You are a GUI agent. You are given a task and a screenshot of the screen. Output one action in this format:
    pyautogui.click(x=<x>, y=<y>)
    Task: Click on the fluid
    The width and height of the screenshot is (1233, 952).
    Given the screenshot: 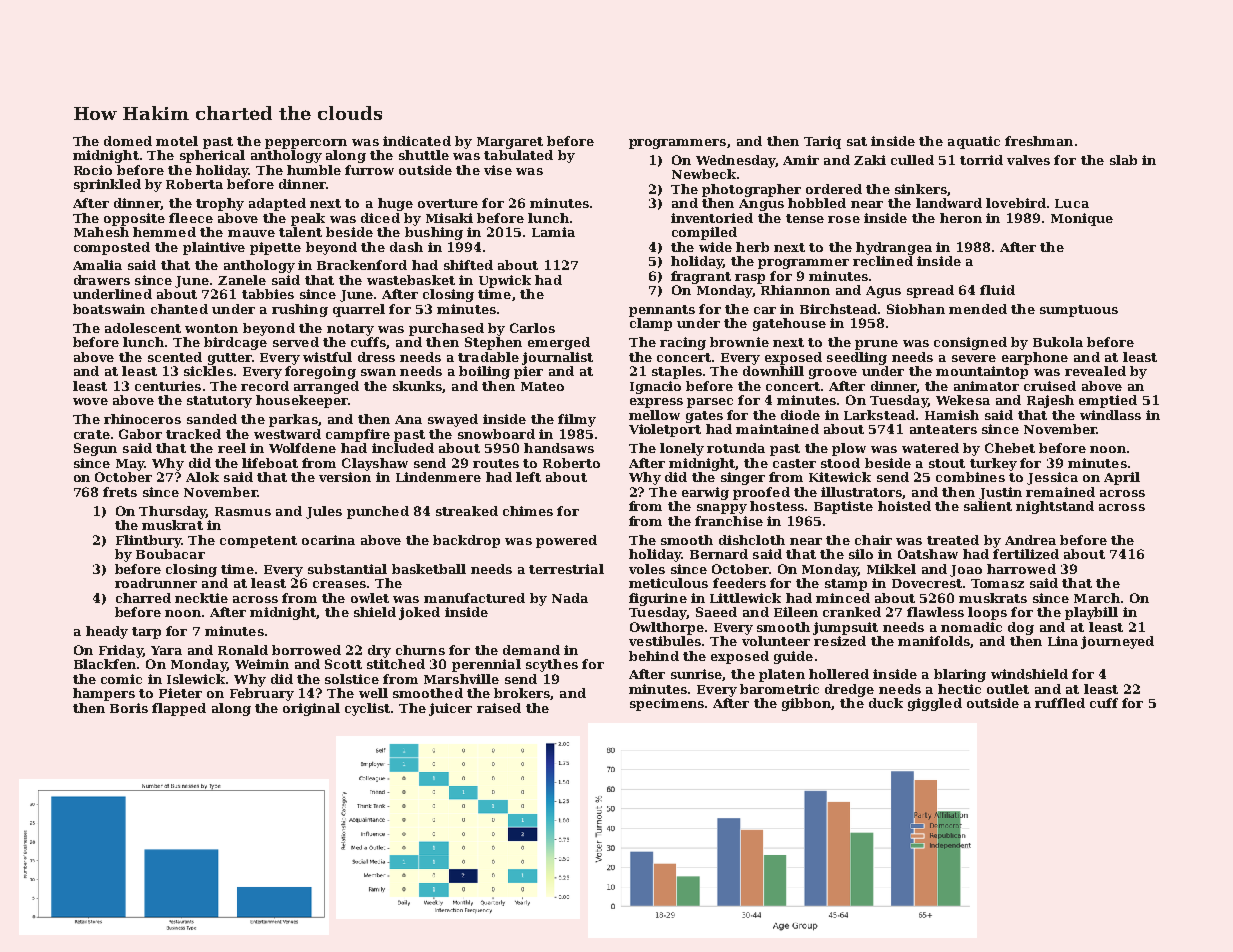 What is the action you would take?
    pyautogui.click(x=997, y=290)
